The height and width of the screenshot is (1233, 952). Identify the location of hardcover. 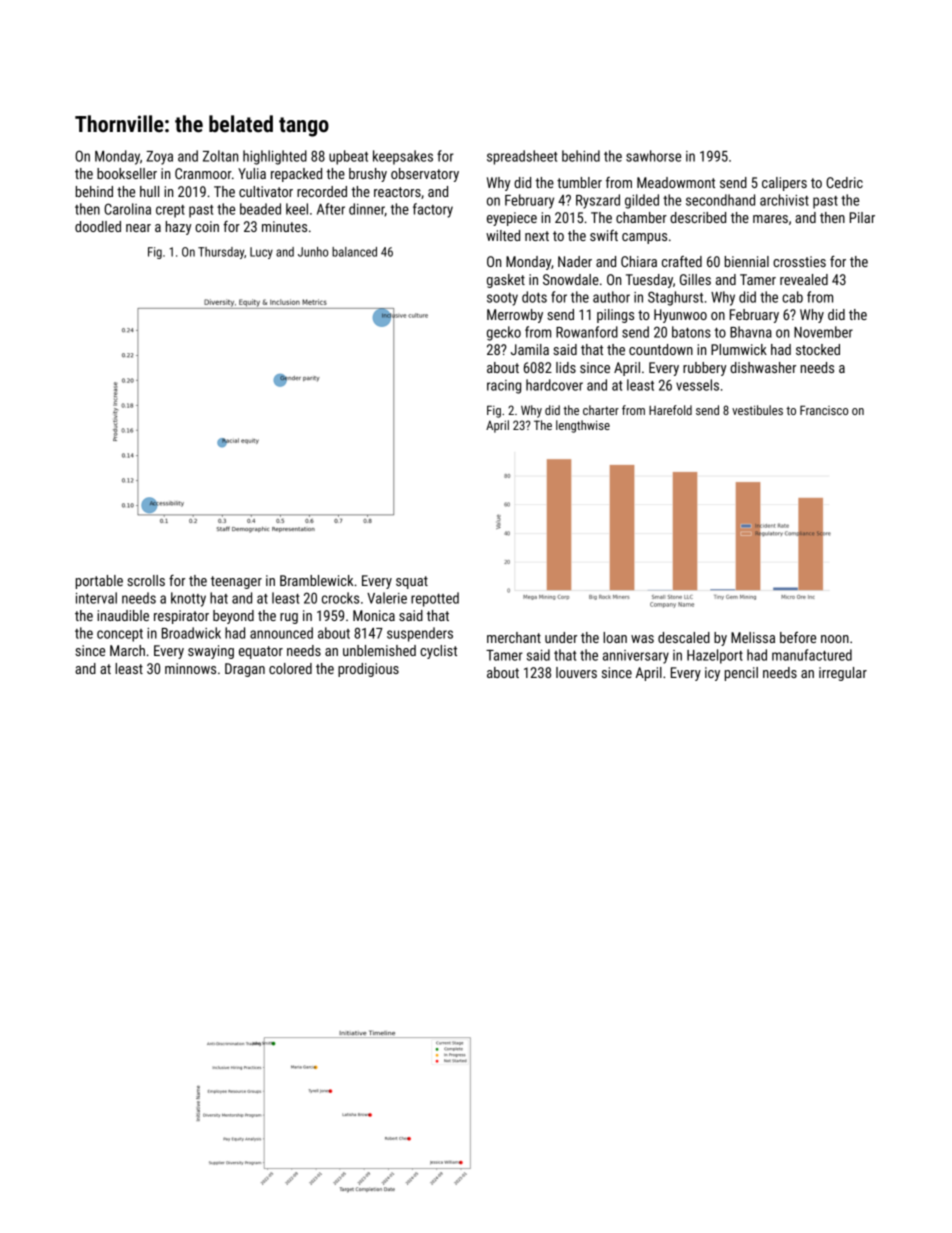
(554, 385).
